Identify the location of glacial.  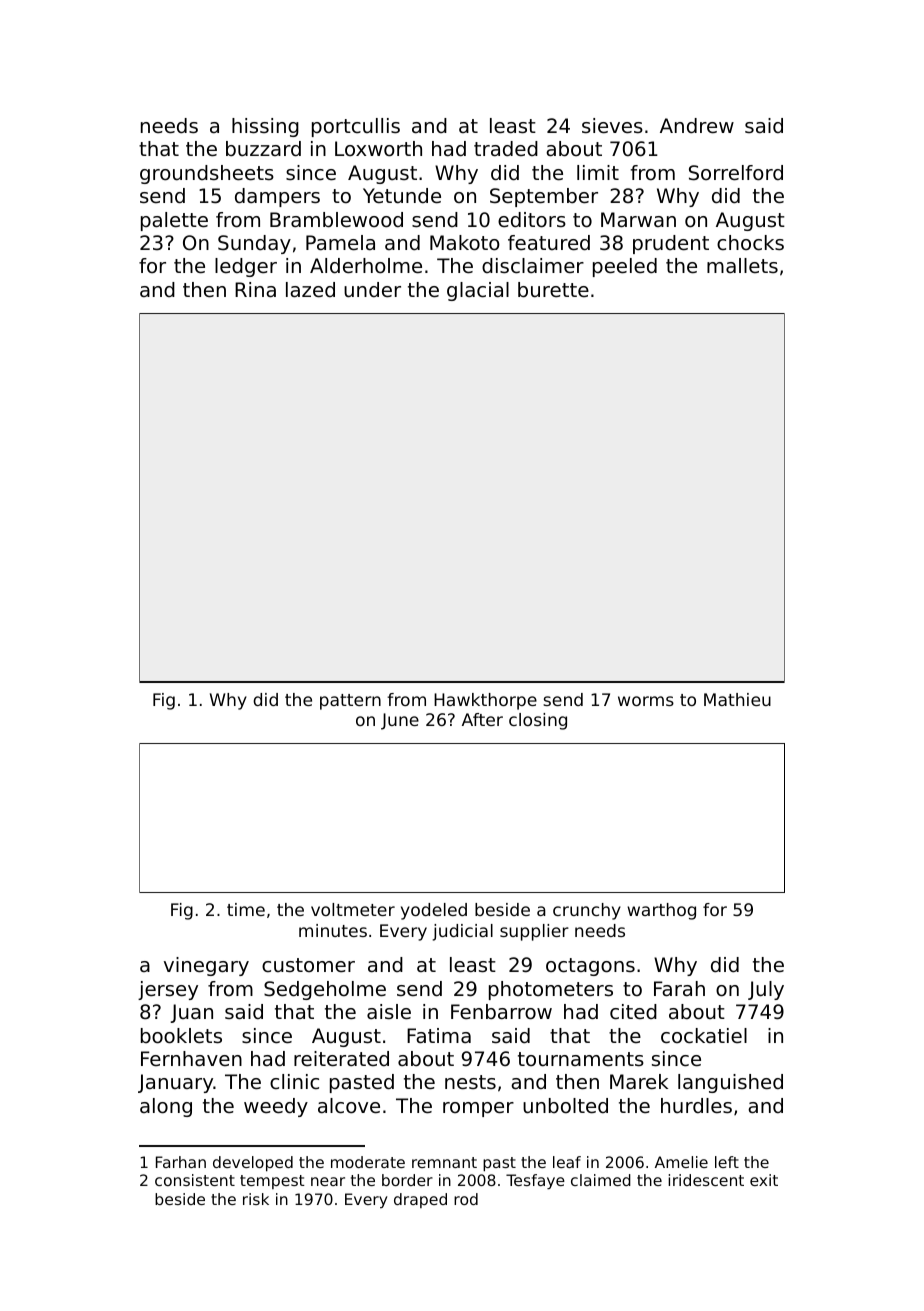
(478, 291).
